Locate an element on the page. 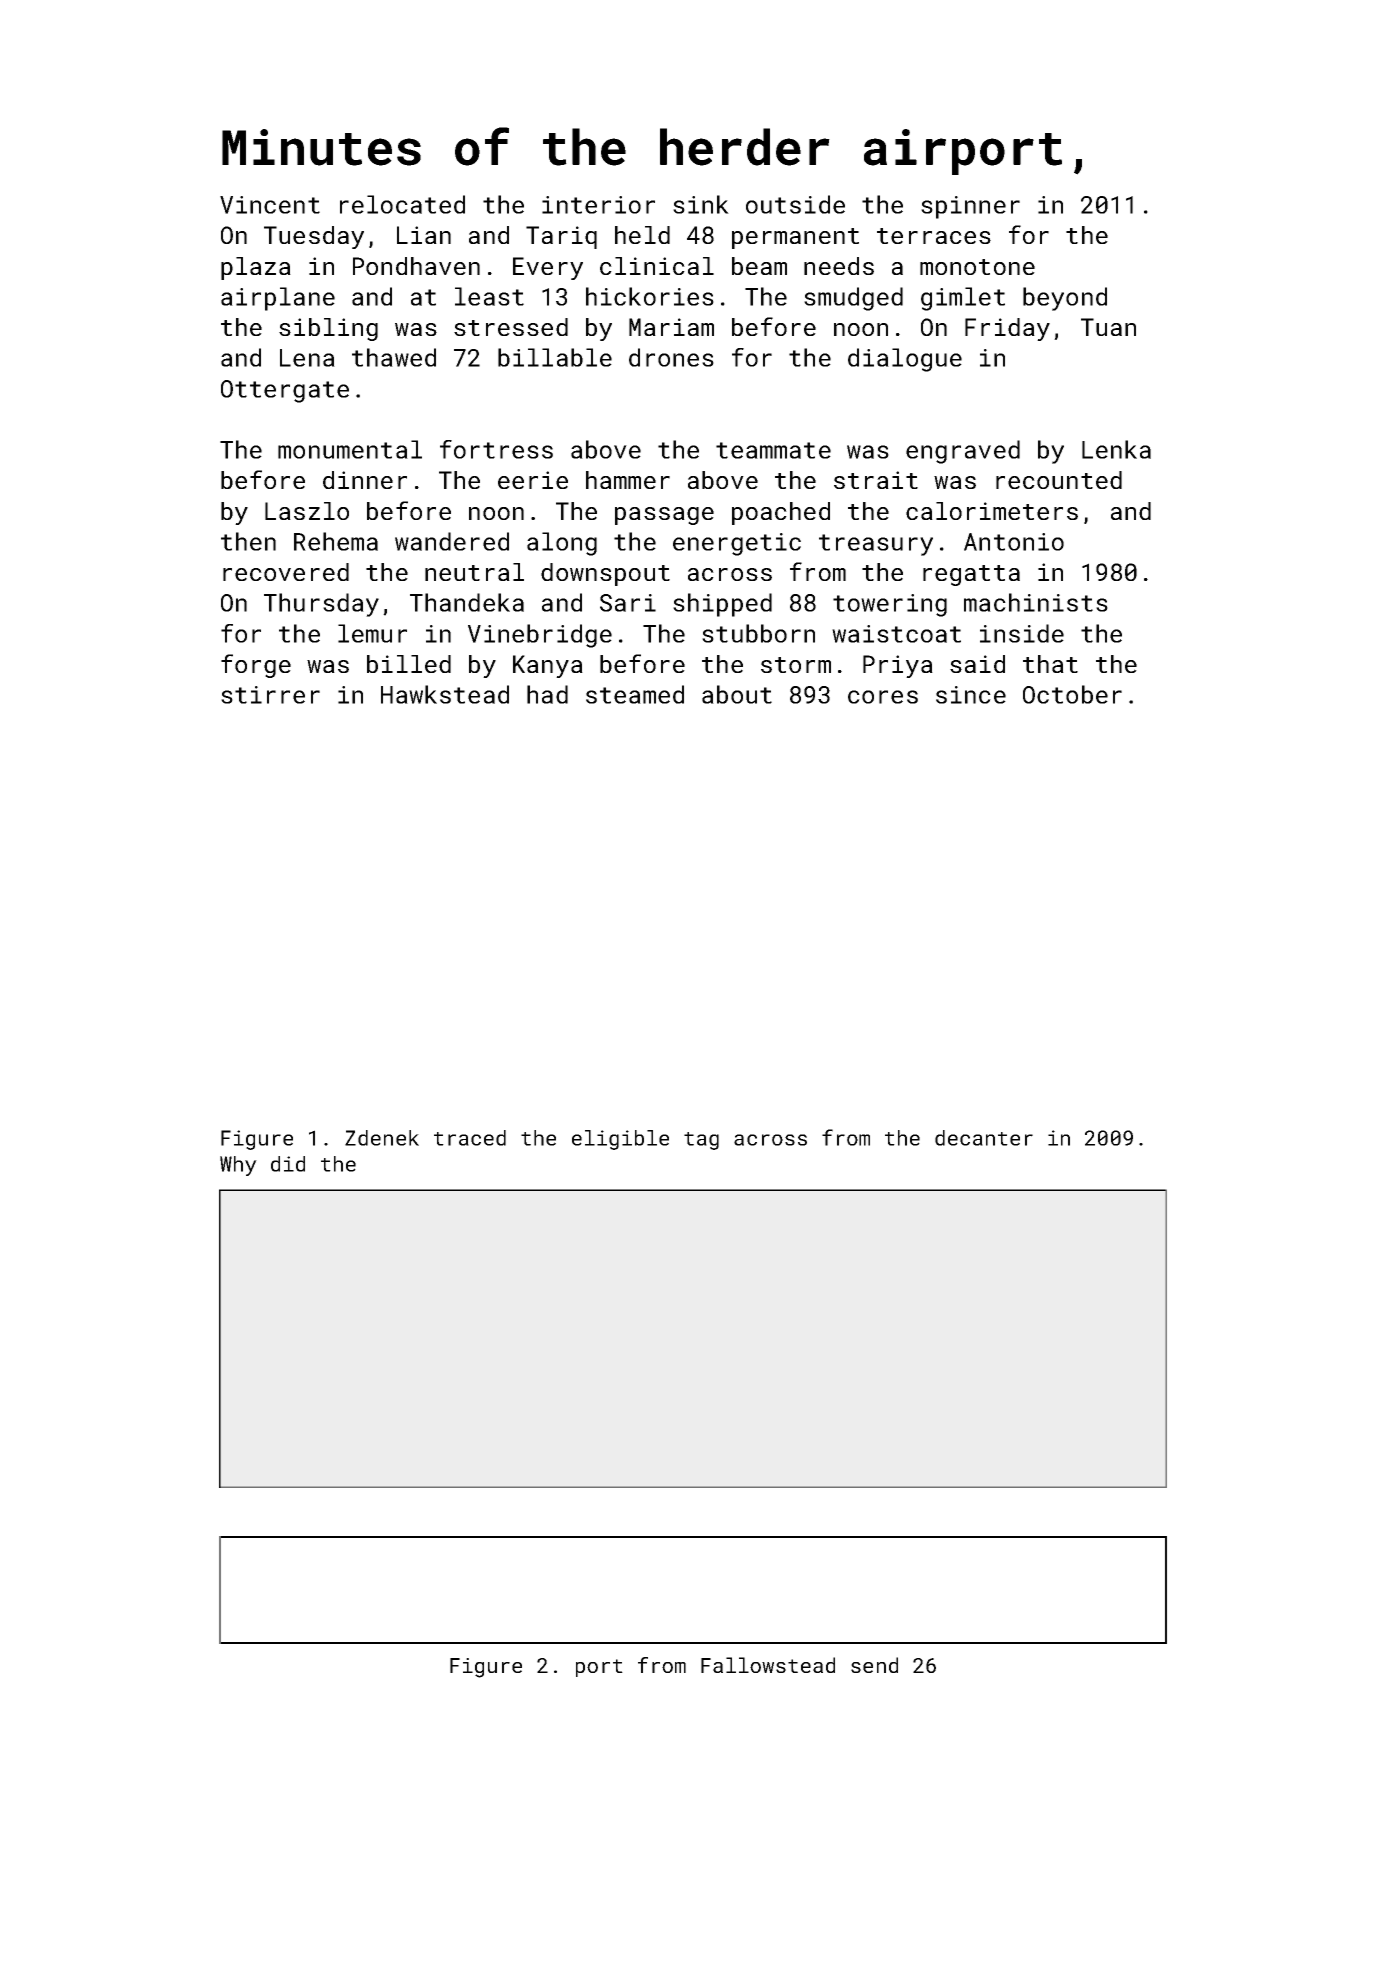 The image size is (1386, 1969). Friday is located at coordinates (1007, 329).
